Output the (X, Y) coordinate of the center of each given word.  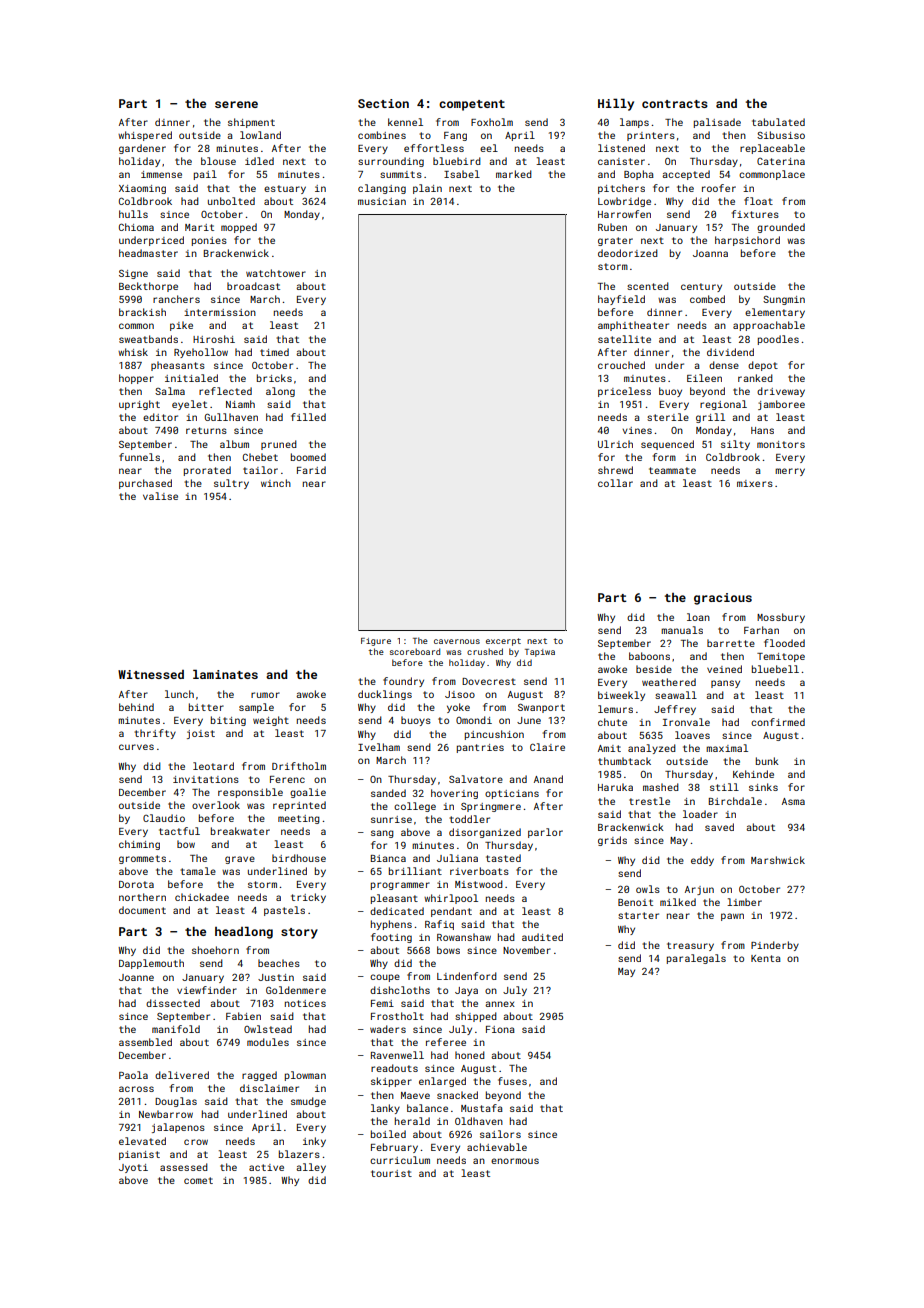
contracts (675, 104)
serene (236, 104)
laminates (225, 674)
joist (201, 734)
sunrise (391, 819)
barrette (731, 643)
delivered (182, 1075)
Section (383, 103)
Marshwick (778, 860)
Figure (376, 642)
